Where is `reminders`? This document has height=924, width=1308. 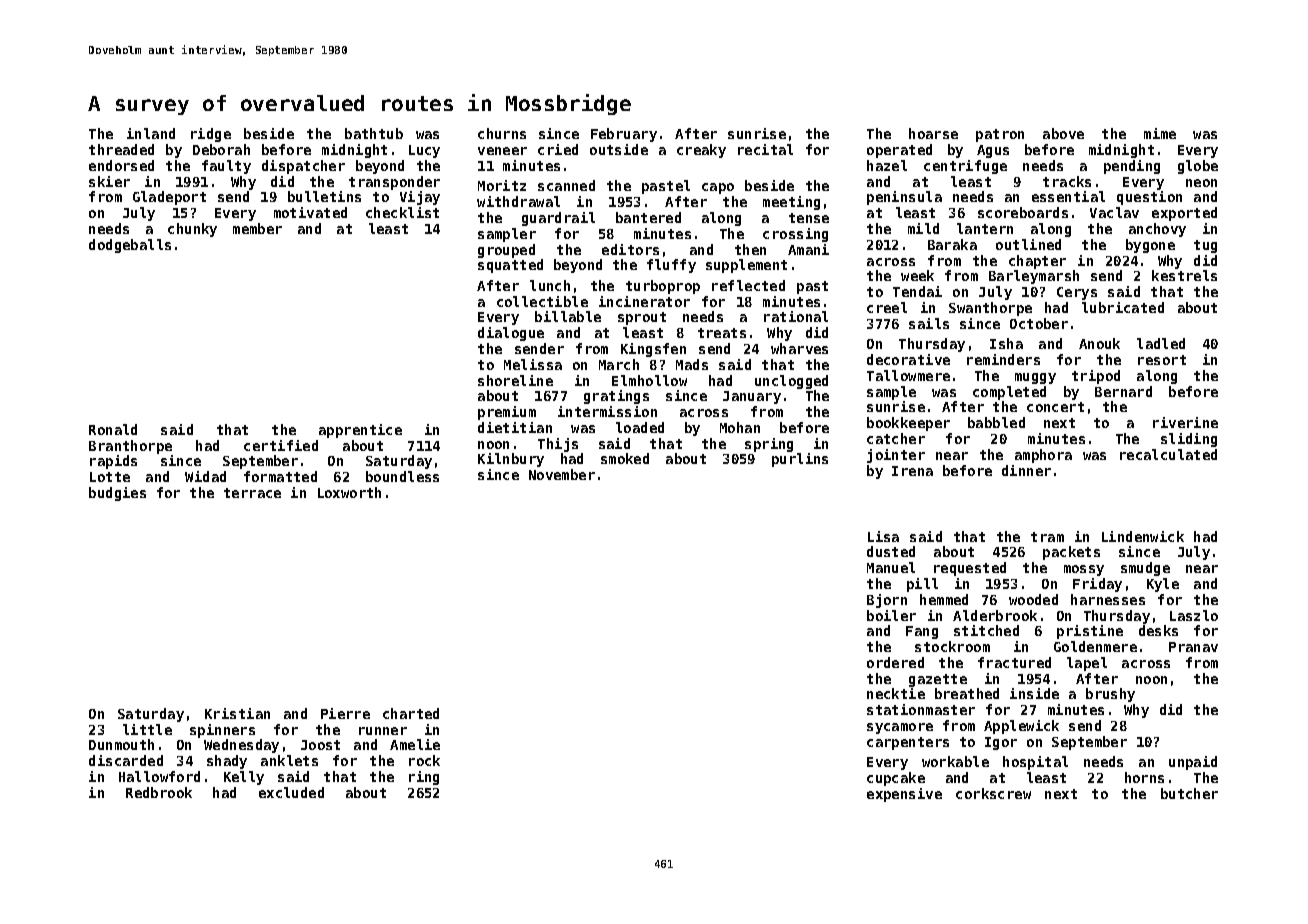
reminders is located at coordinates (1003, 359).
